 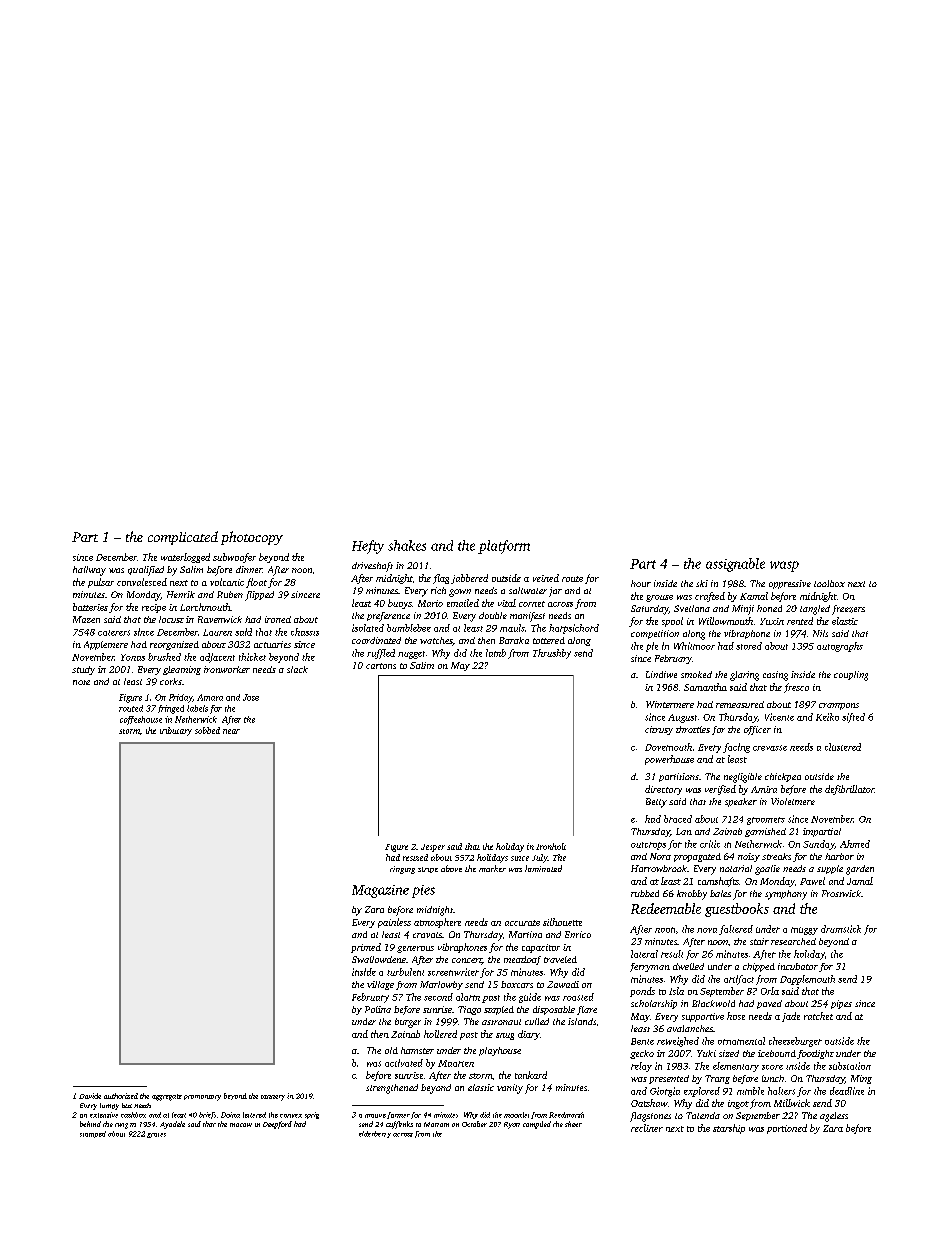 What do you see at coordinates (394, 923) in the screenshot?
I see `painless` at bounding box center [394, 923].
